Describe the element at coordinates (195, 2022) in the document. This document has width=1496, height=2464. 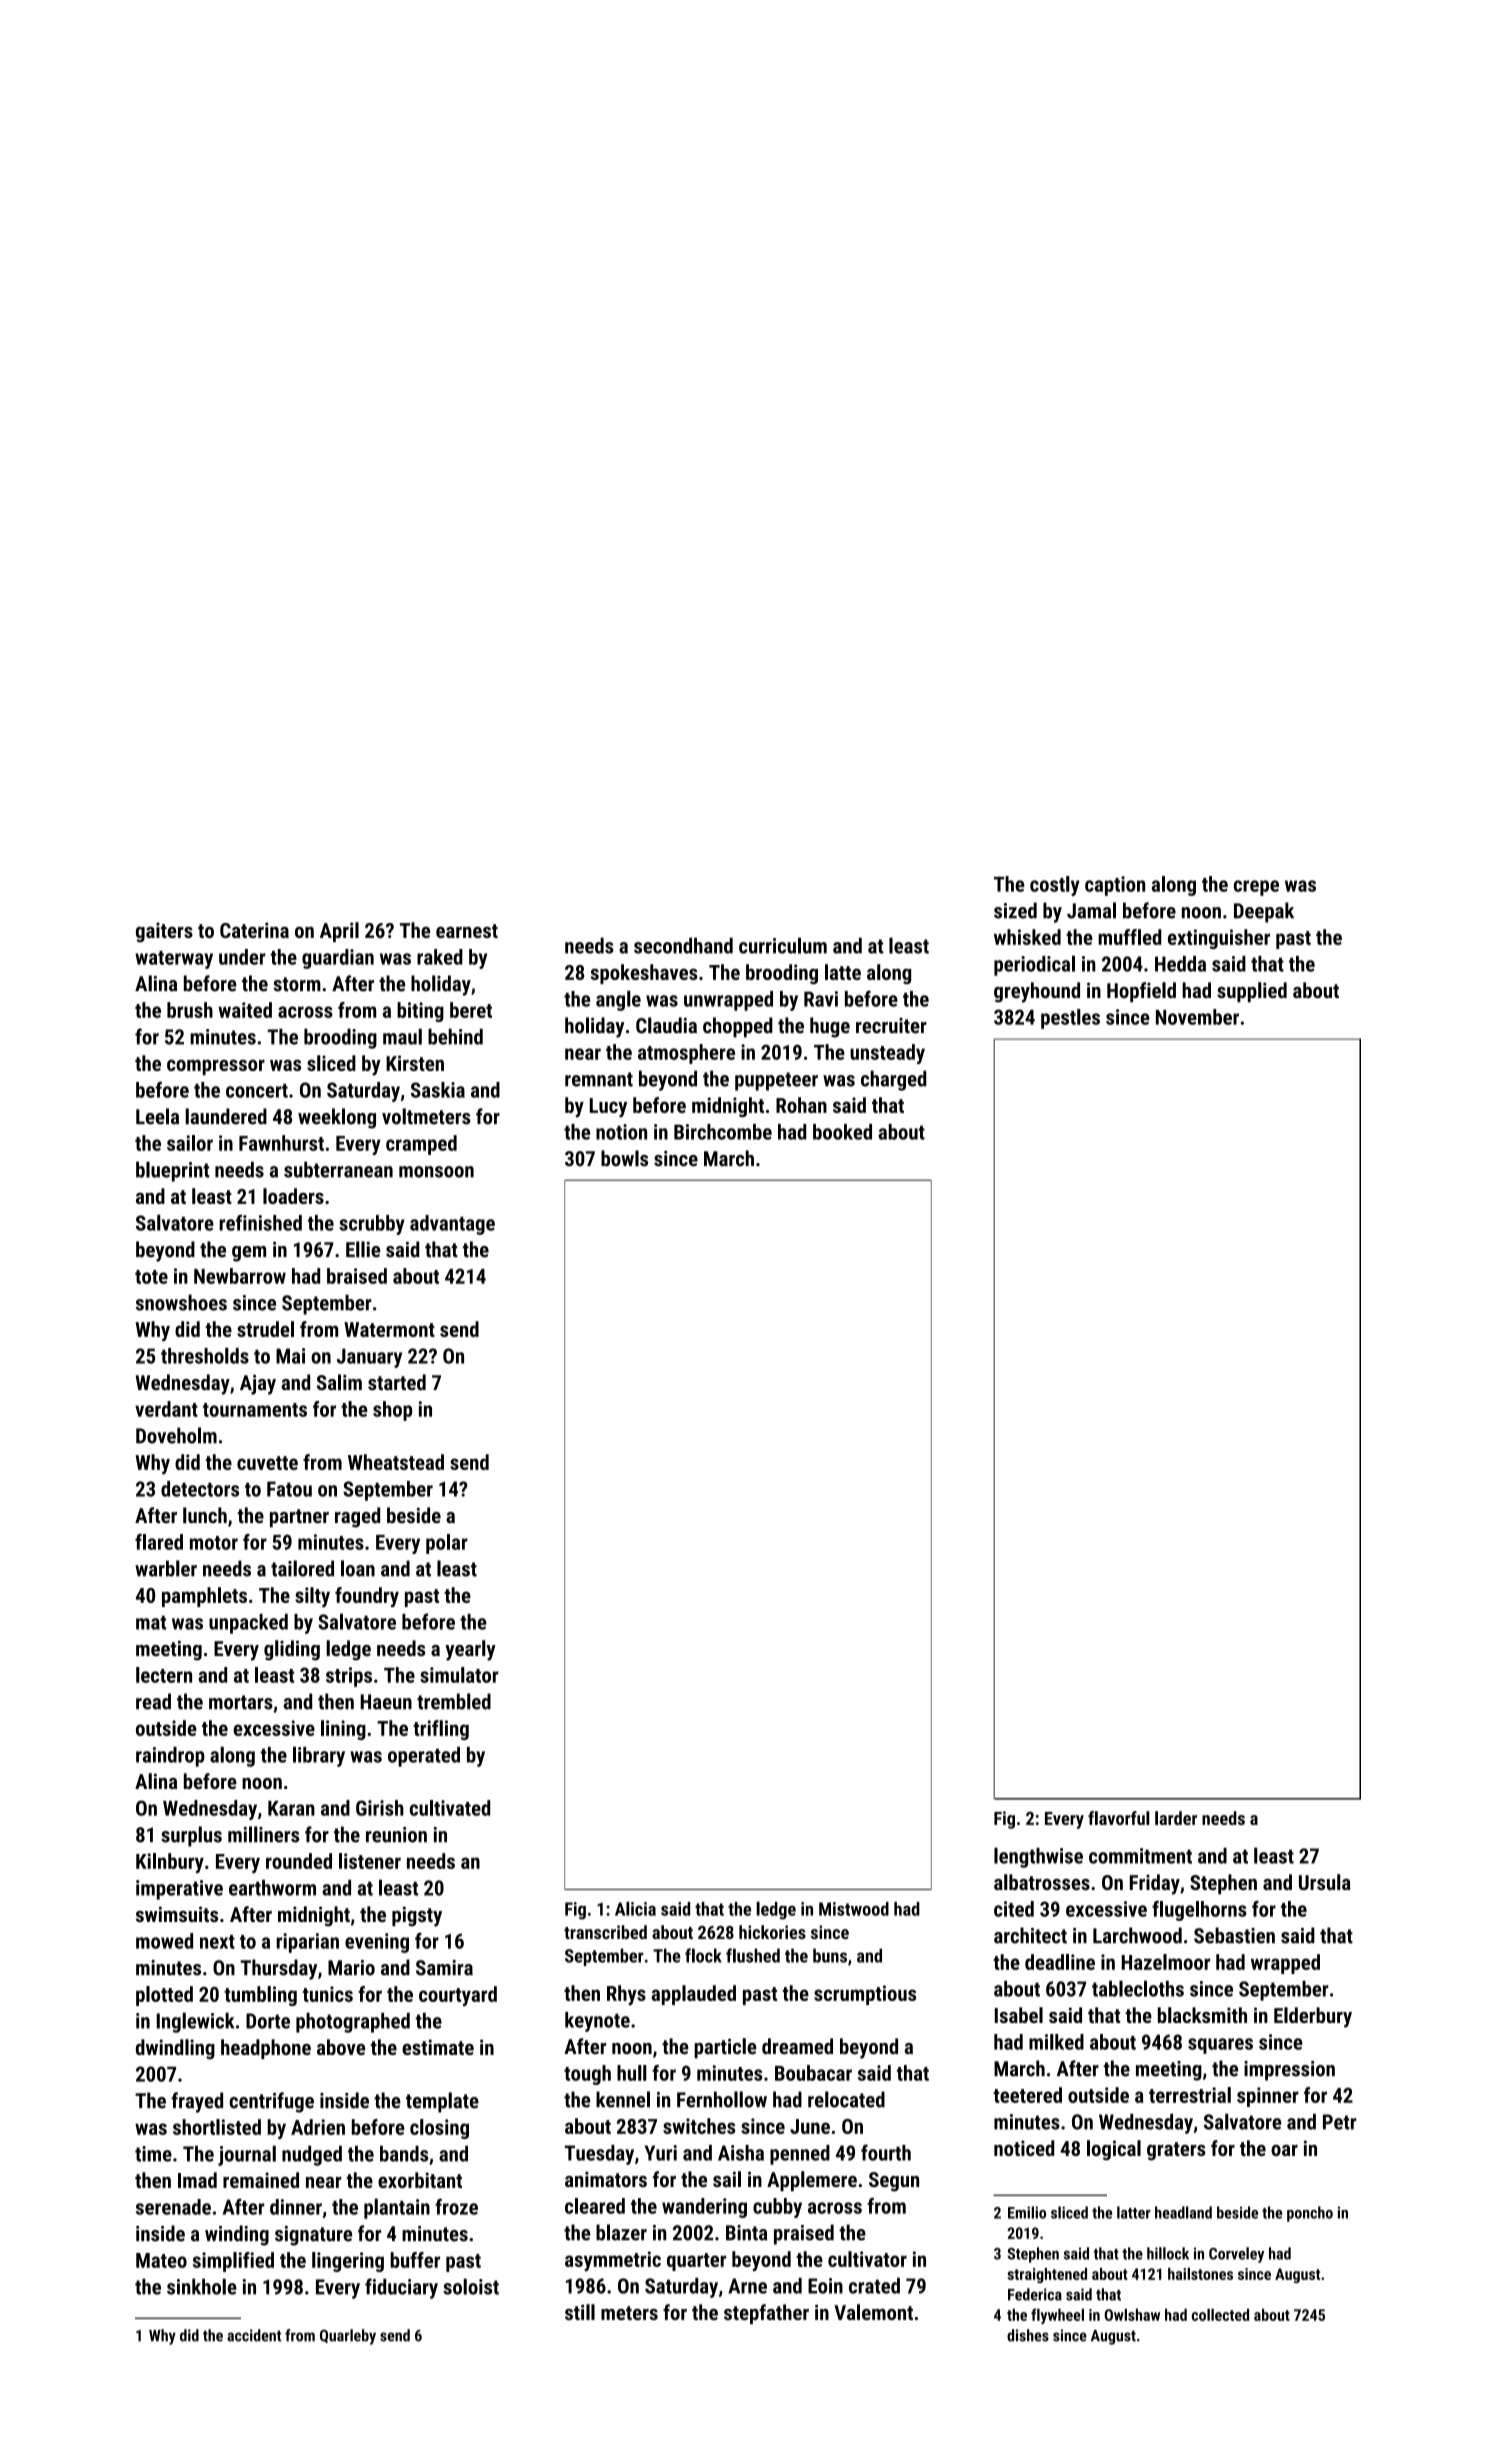
I see `Inglewick` at that location.
